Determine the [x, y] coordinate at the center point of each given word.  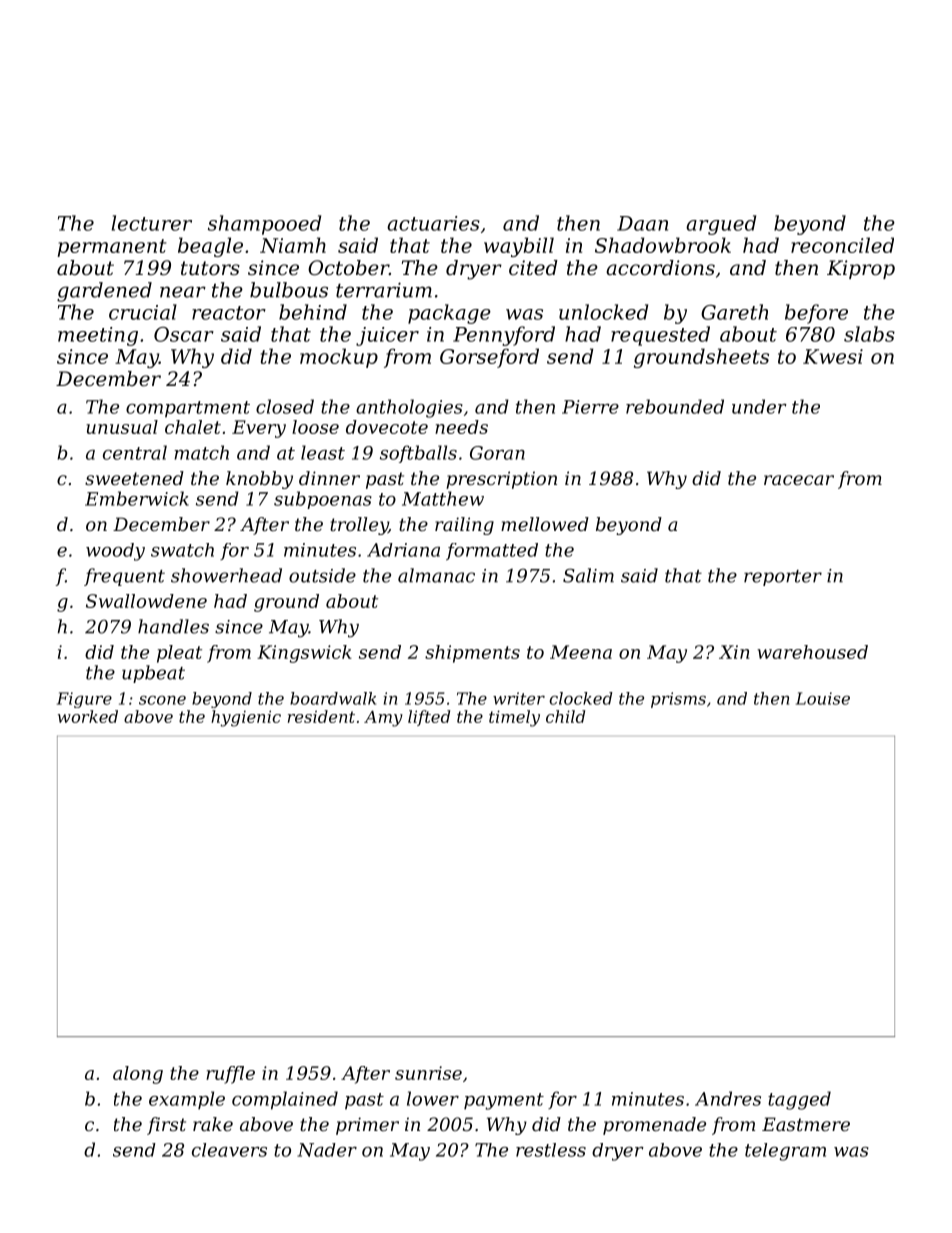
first [166, 1126]
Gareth [734, 312]
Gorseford [489, 358]
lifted [429, 718]
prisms [678, 700]
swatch [182, 550]
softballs [418, 454]
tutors [210, 268]
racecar [799, 480]
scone [162, 700]
